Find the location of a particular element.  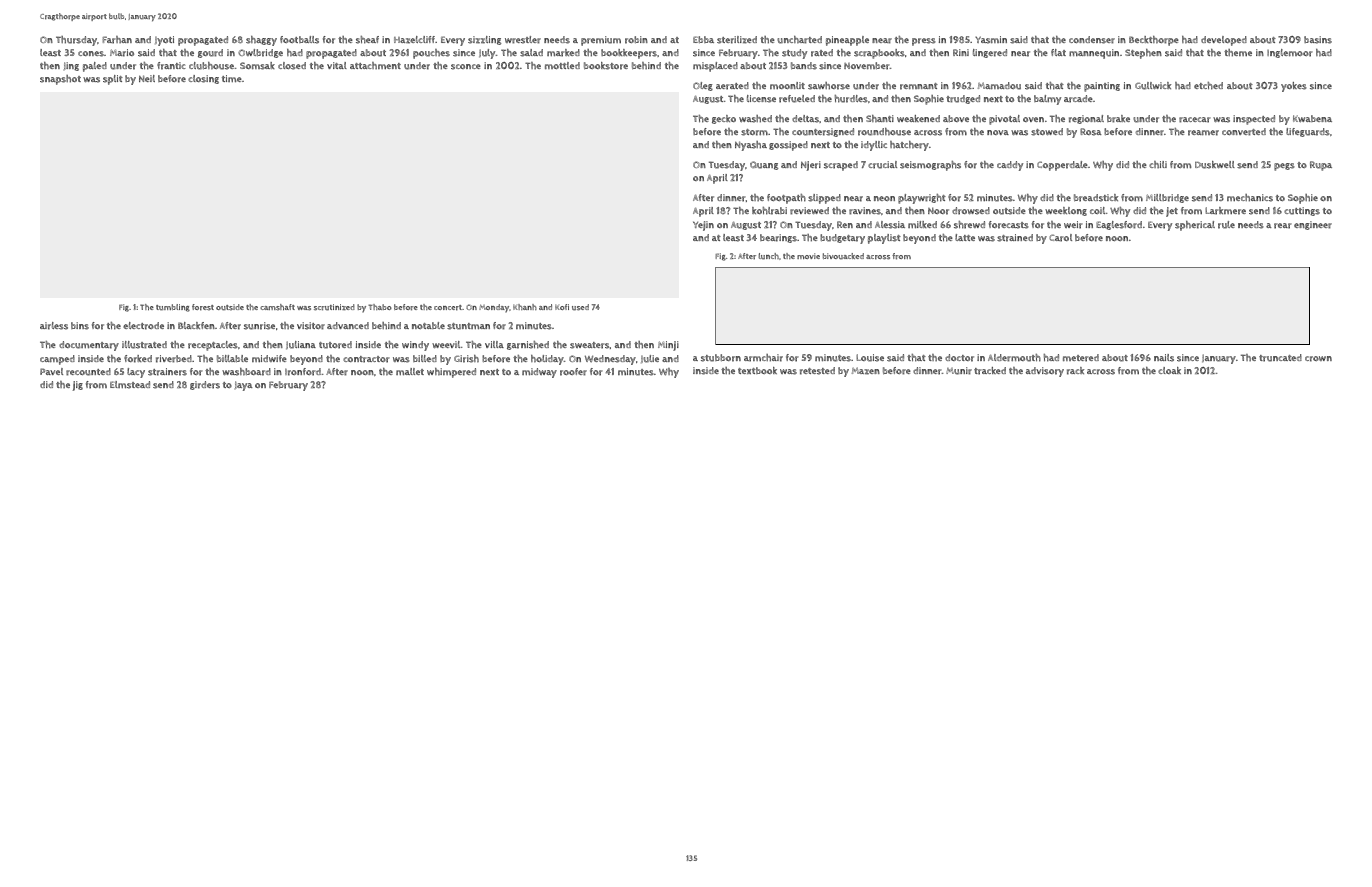

snapshot is located at coordinates (60, 80).
